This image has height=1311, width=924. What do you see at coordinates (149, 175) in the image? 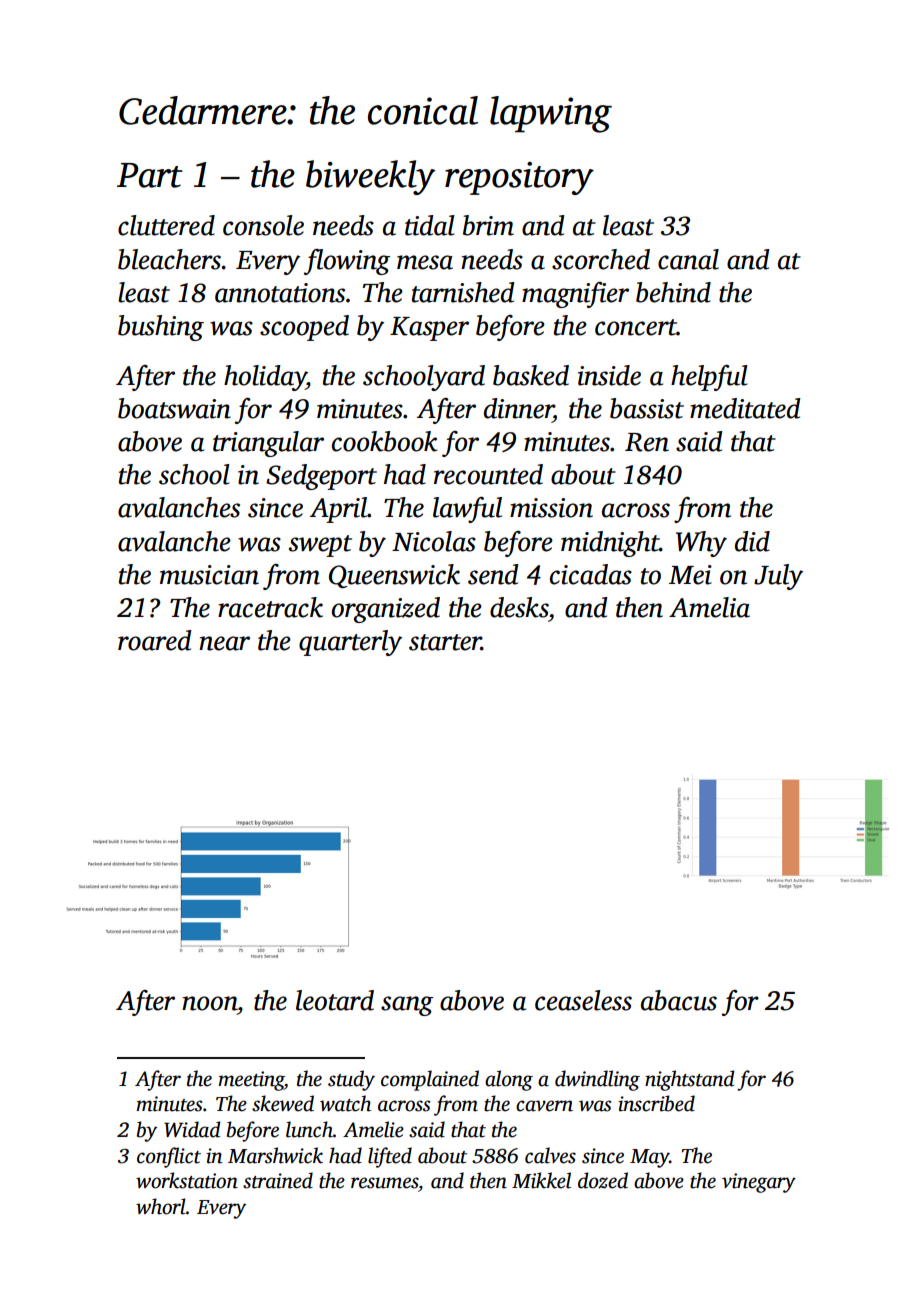
I see `Part` at bounding box center [149, 175].
